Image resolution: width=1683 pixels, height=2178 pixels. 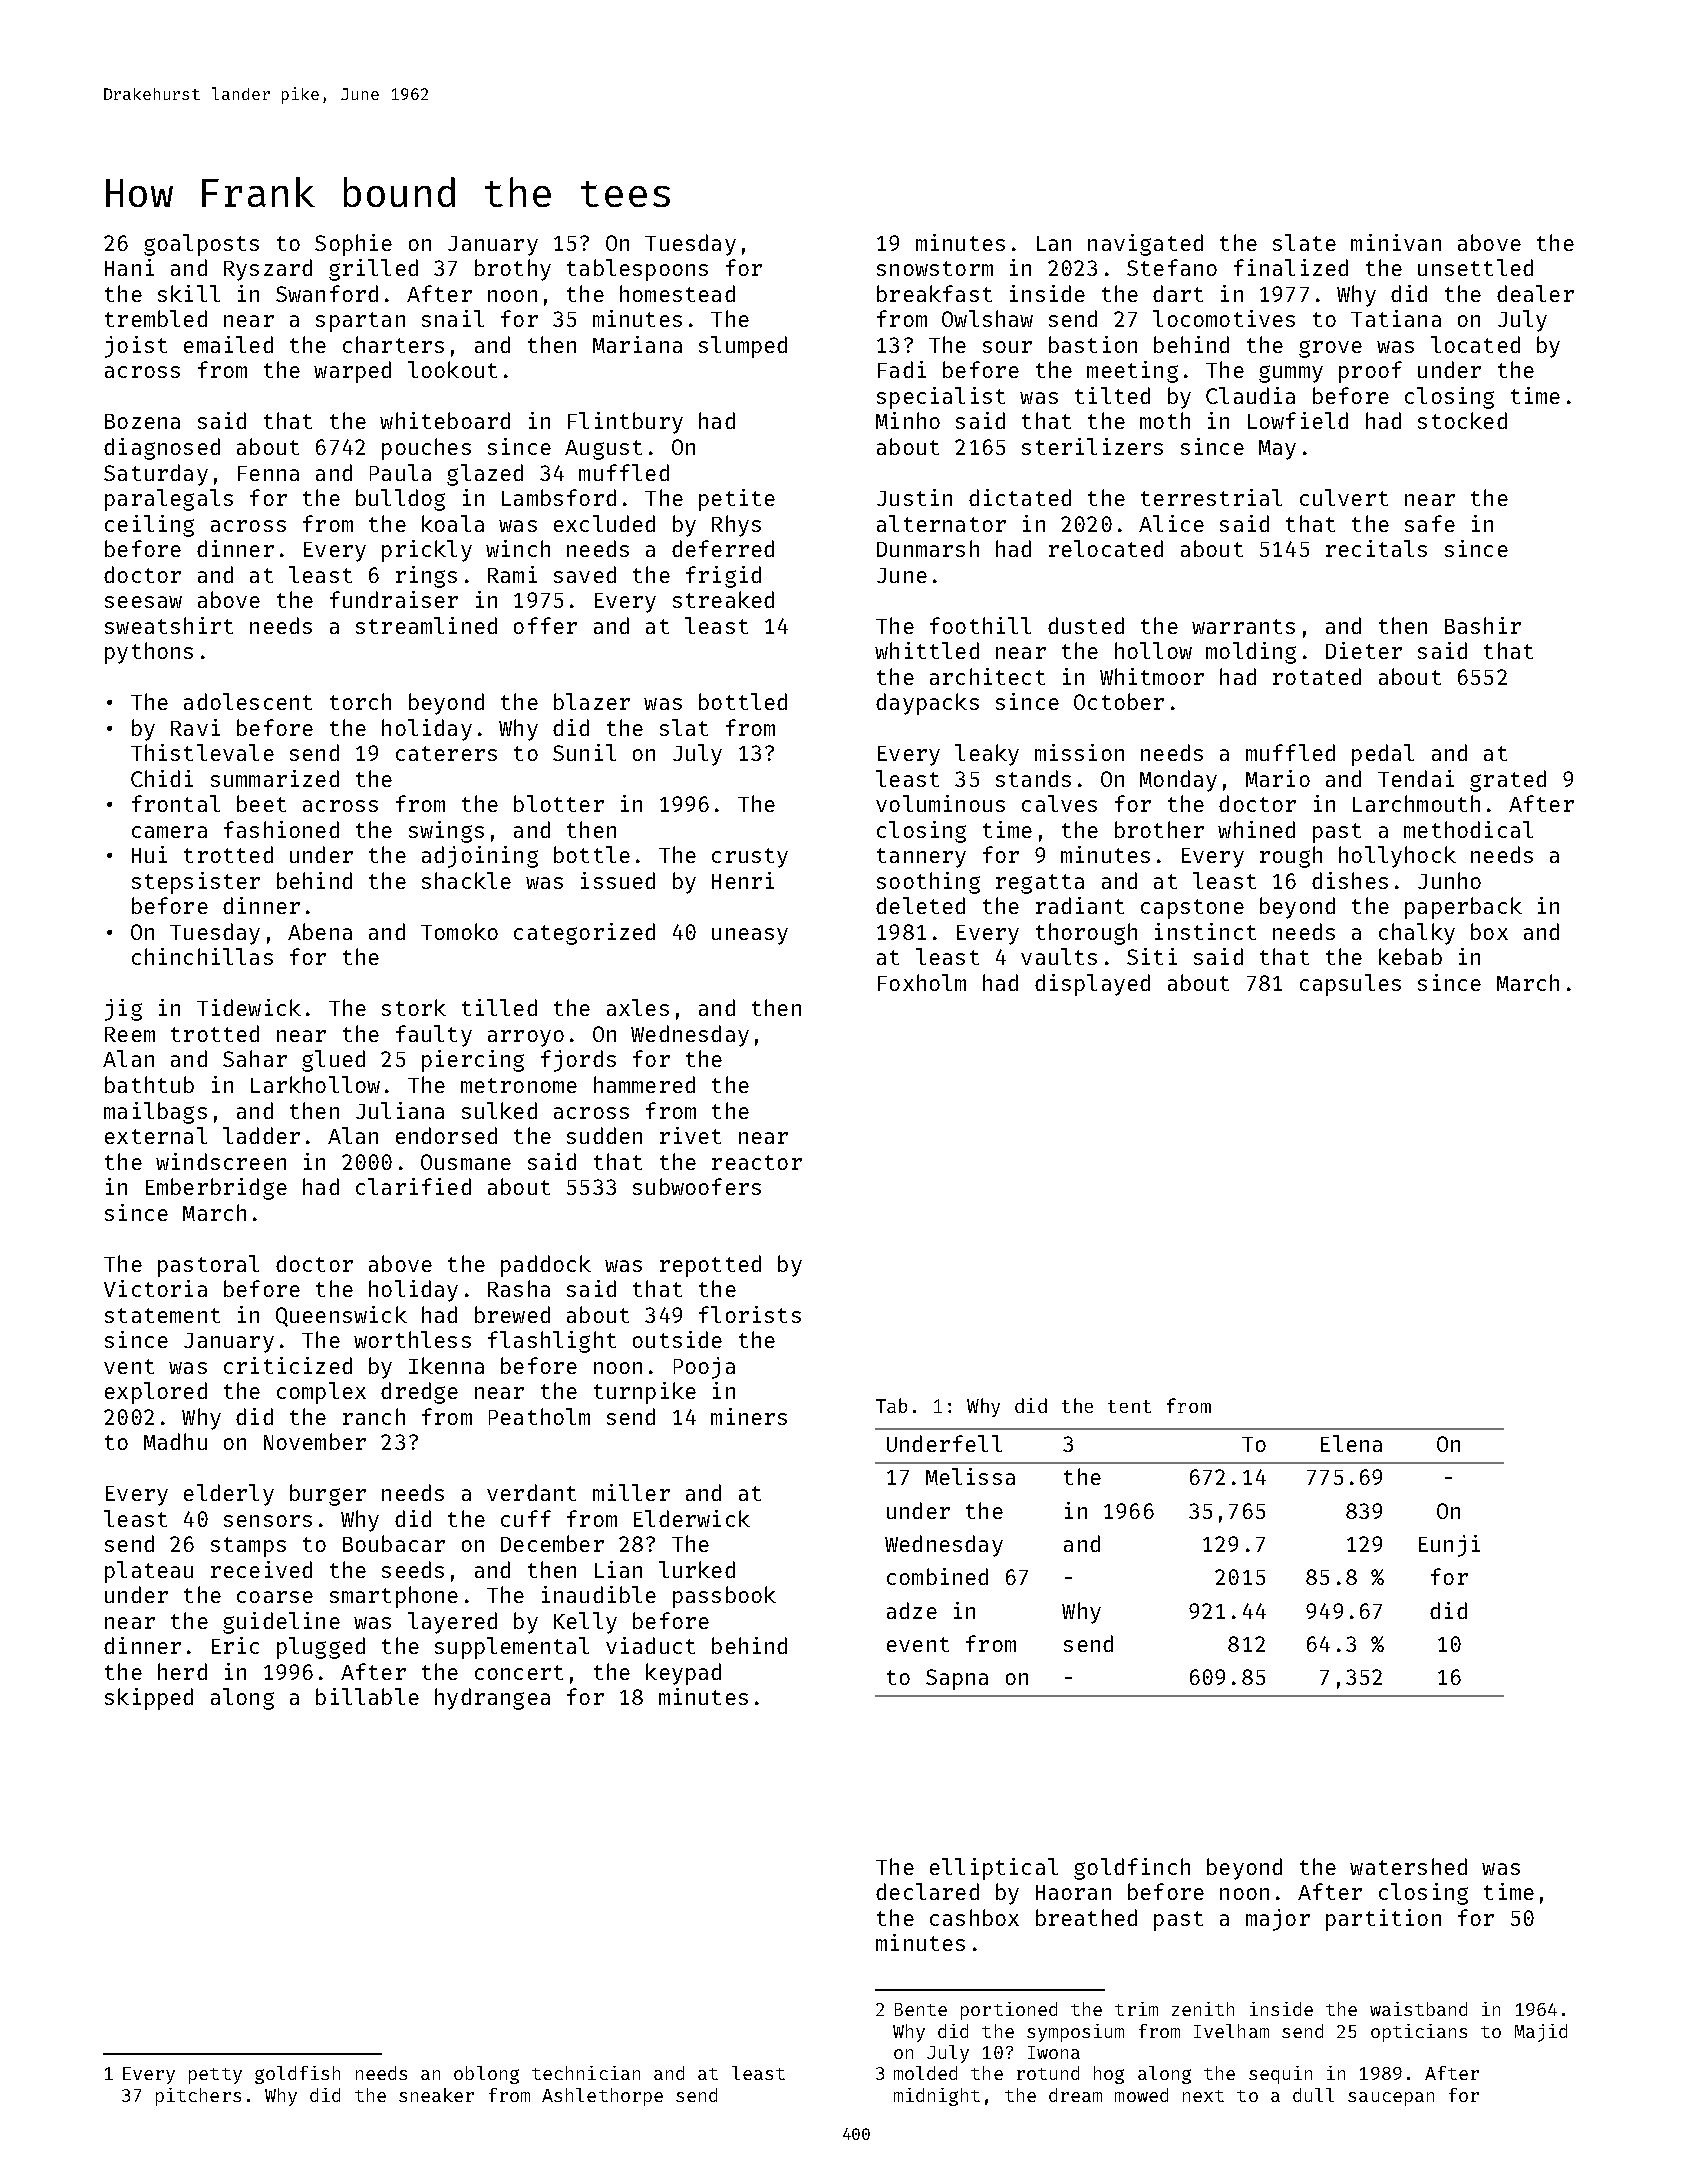 What do you see at coordinates (216, 1189) in the document?
I see `Emberbridge` at bounding box center [216, 1189].
